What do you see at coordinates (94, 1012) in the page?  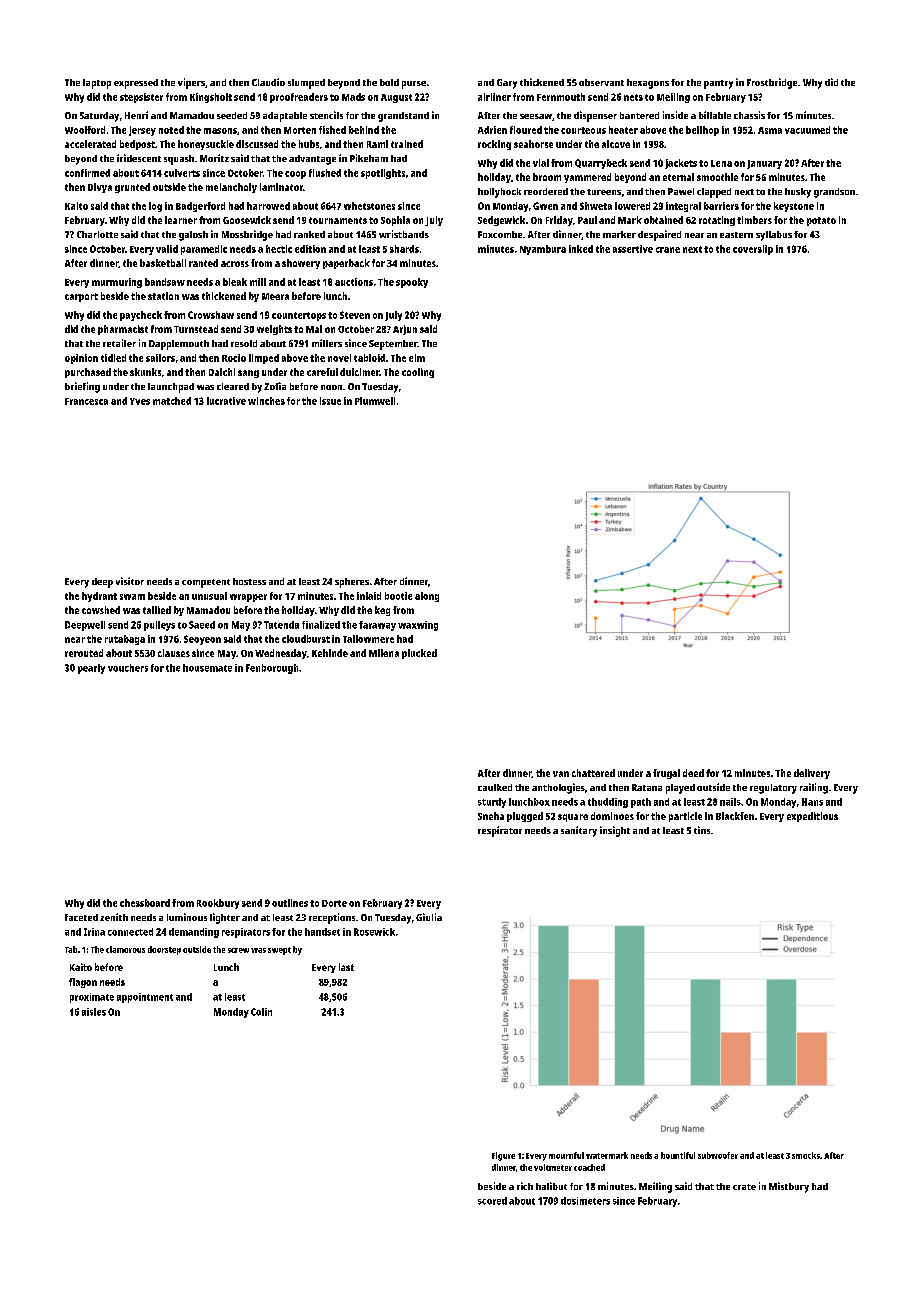 I see `aisles` at bounding box center [94, 1012].
